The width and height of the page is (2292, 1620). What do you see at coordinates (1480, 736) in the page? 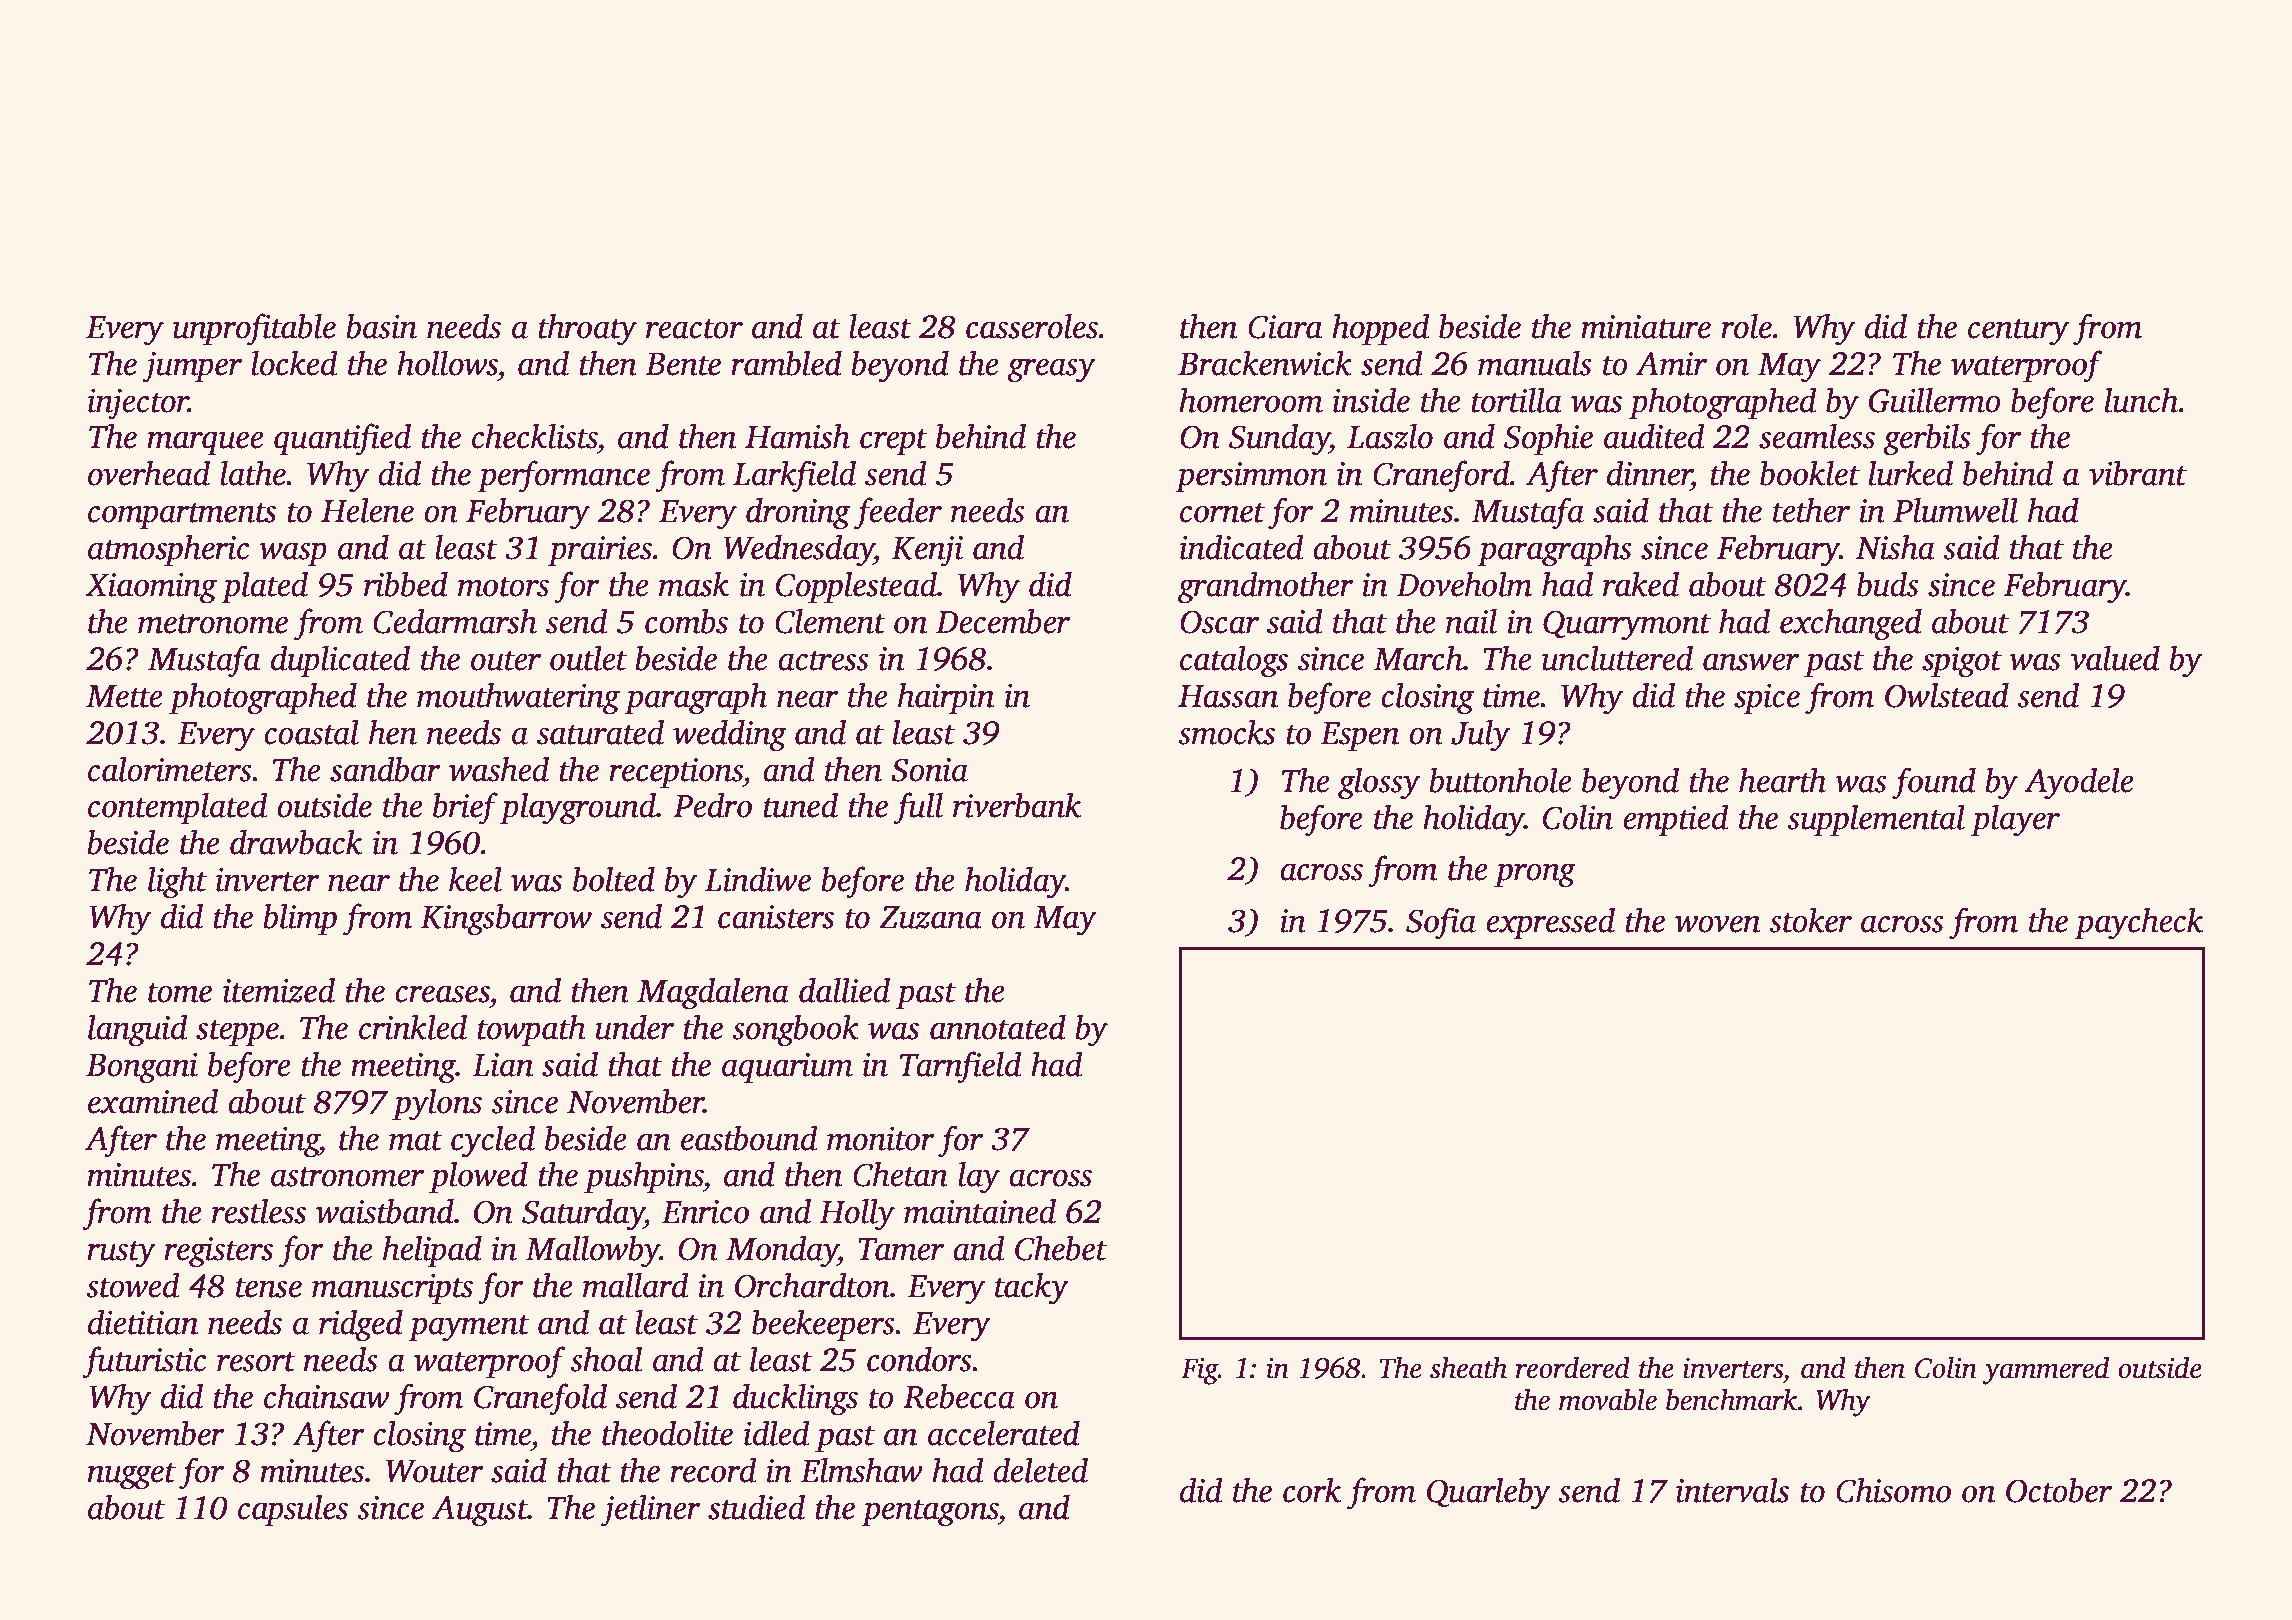
I see `July` at bounding box center [1480, 736].
